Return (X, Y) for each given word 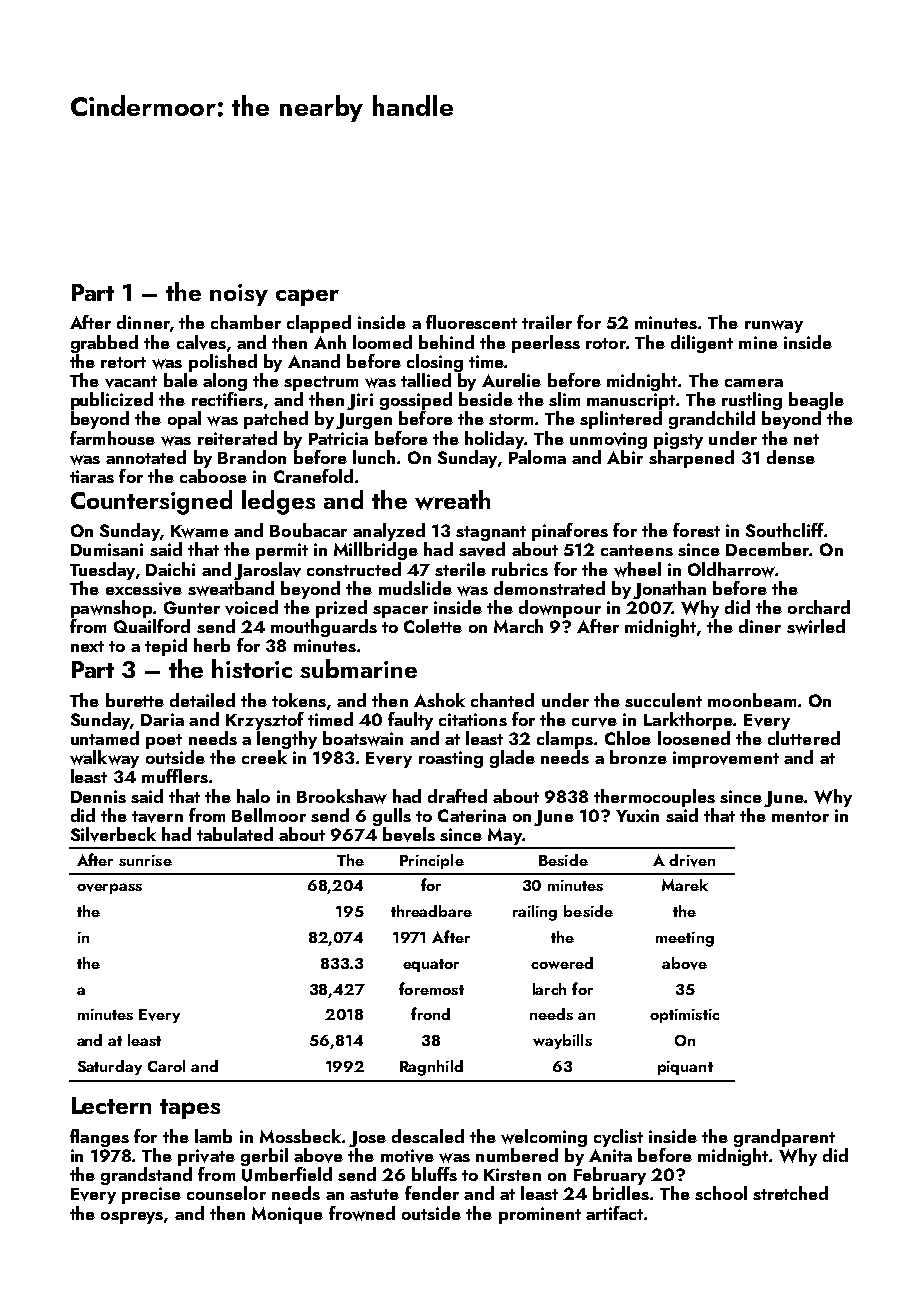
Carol (166, 1066)
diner (760, 626)
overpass (109, 888)
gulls (392, 817)
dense (791, 457)
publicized (112, 401)
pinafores (570, 532)
